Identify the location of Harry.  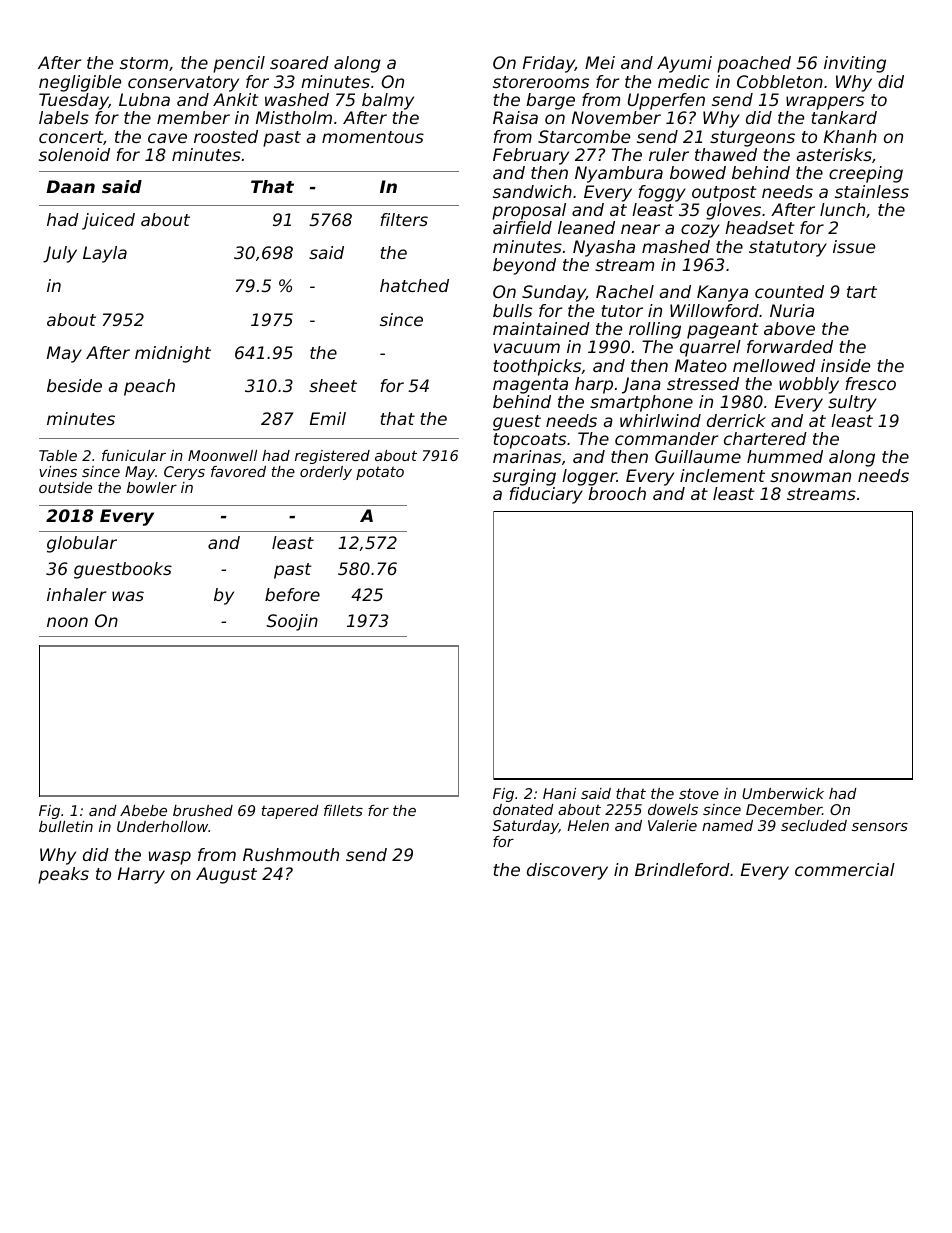
(141, 875).
